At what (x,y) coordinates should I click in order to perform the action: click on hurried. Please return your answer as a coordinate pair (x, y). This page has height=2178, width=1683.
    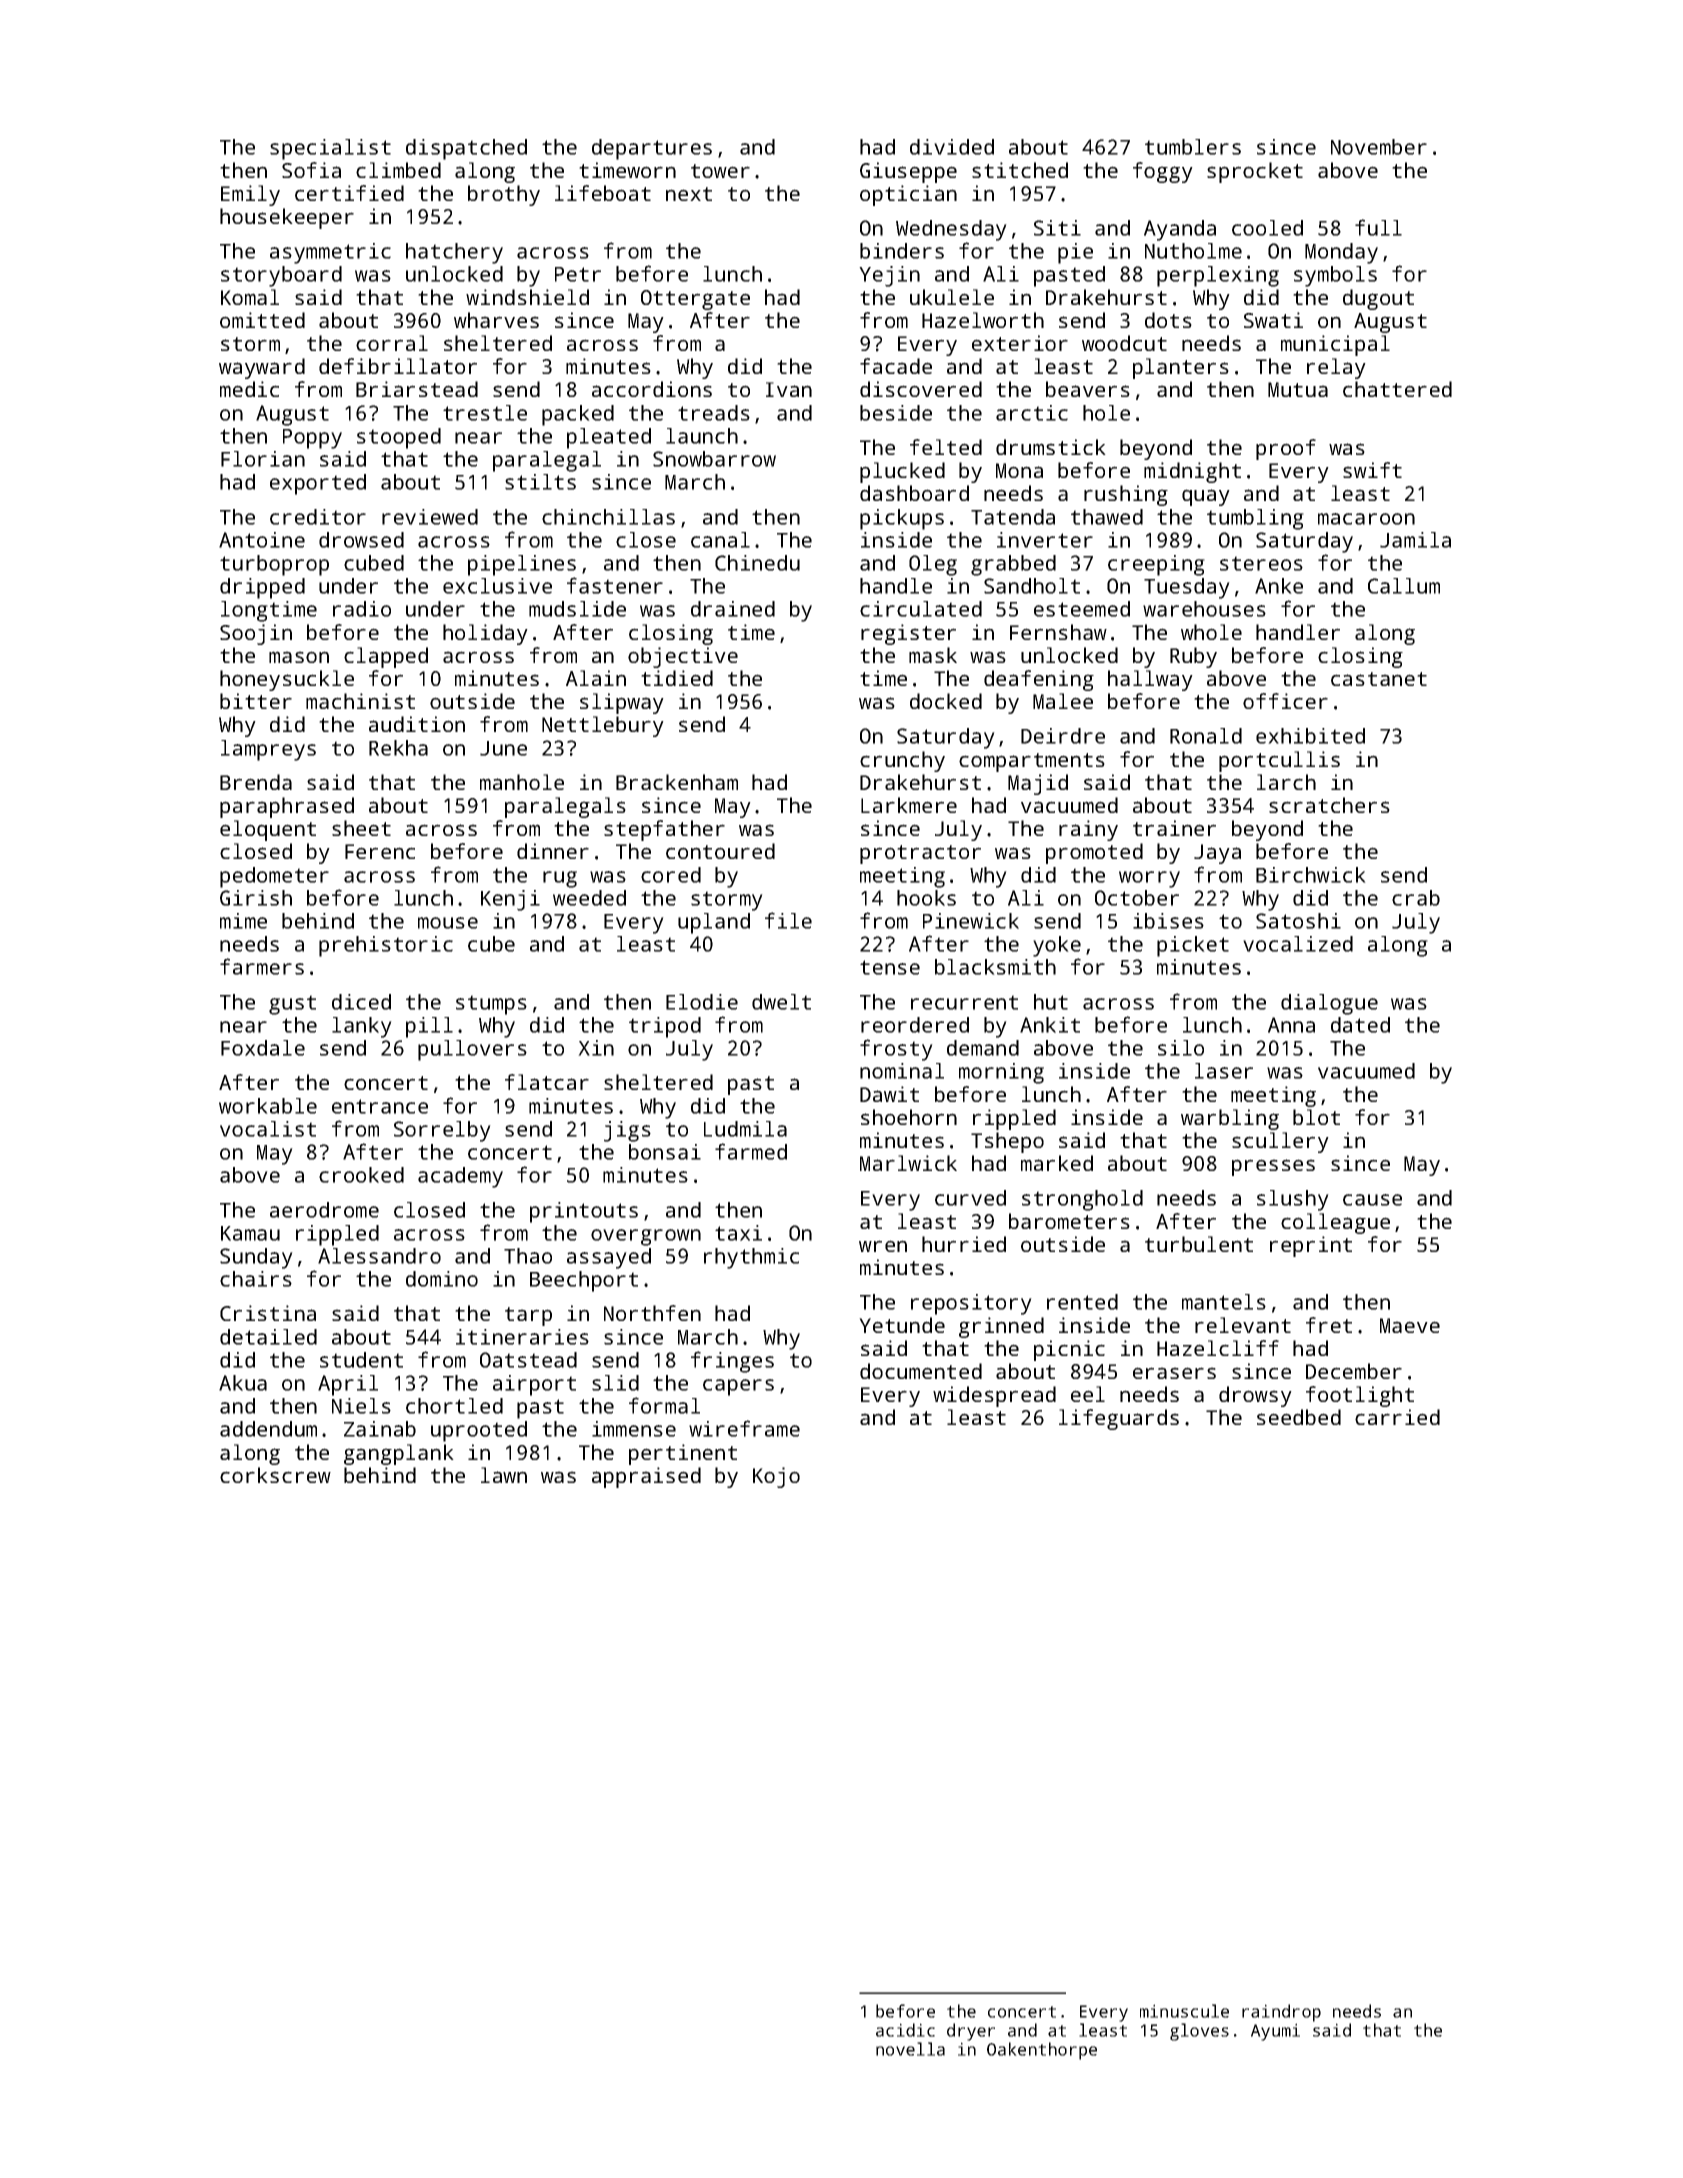
    Looking at the image, I should click on (964, 1244).
